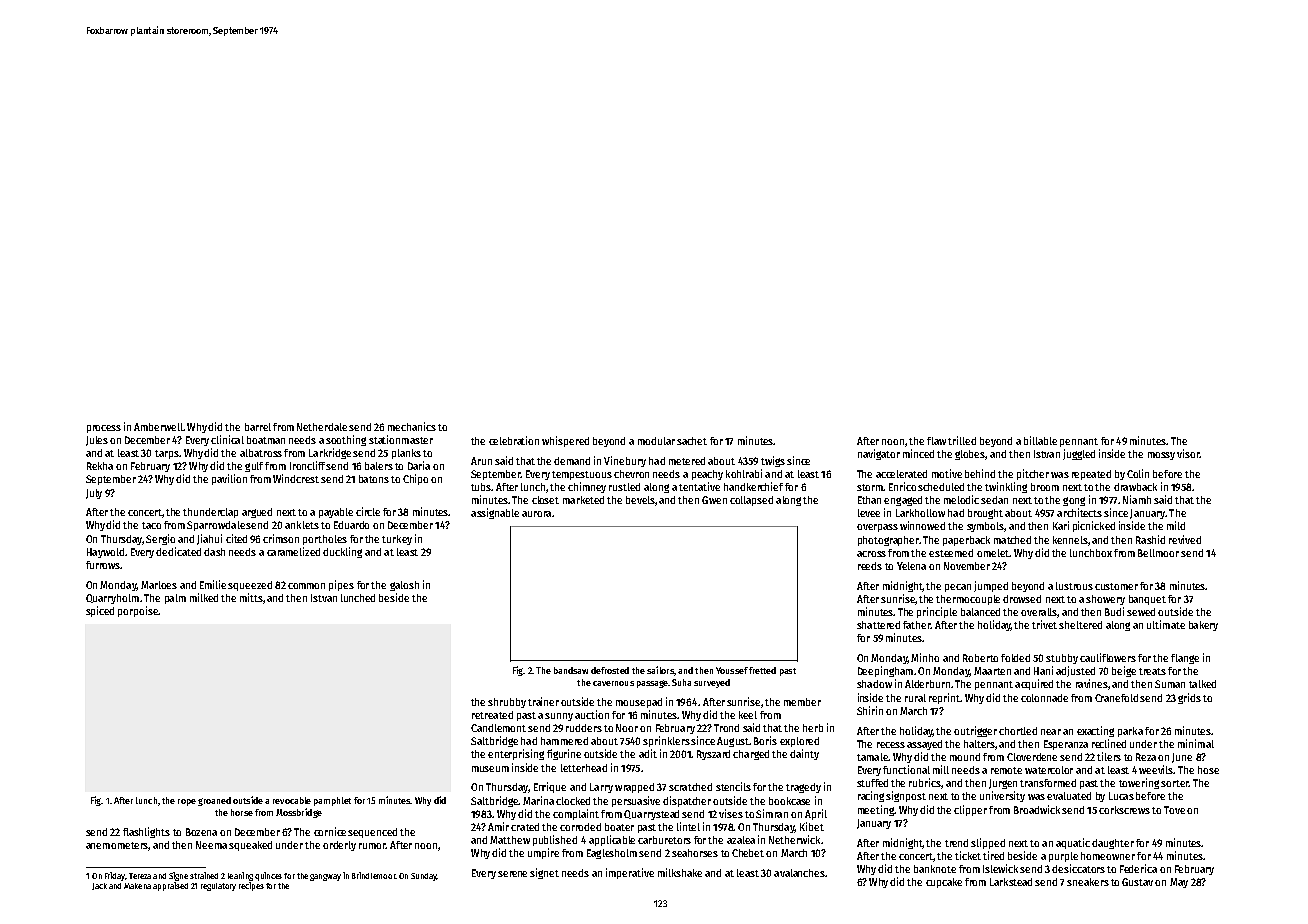 This page has width=1308, height=924. What do you see at coordinates (292, 800) in the page?
I see `revocable` at bounding box center [292, 800].
